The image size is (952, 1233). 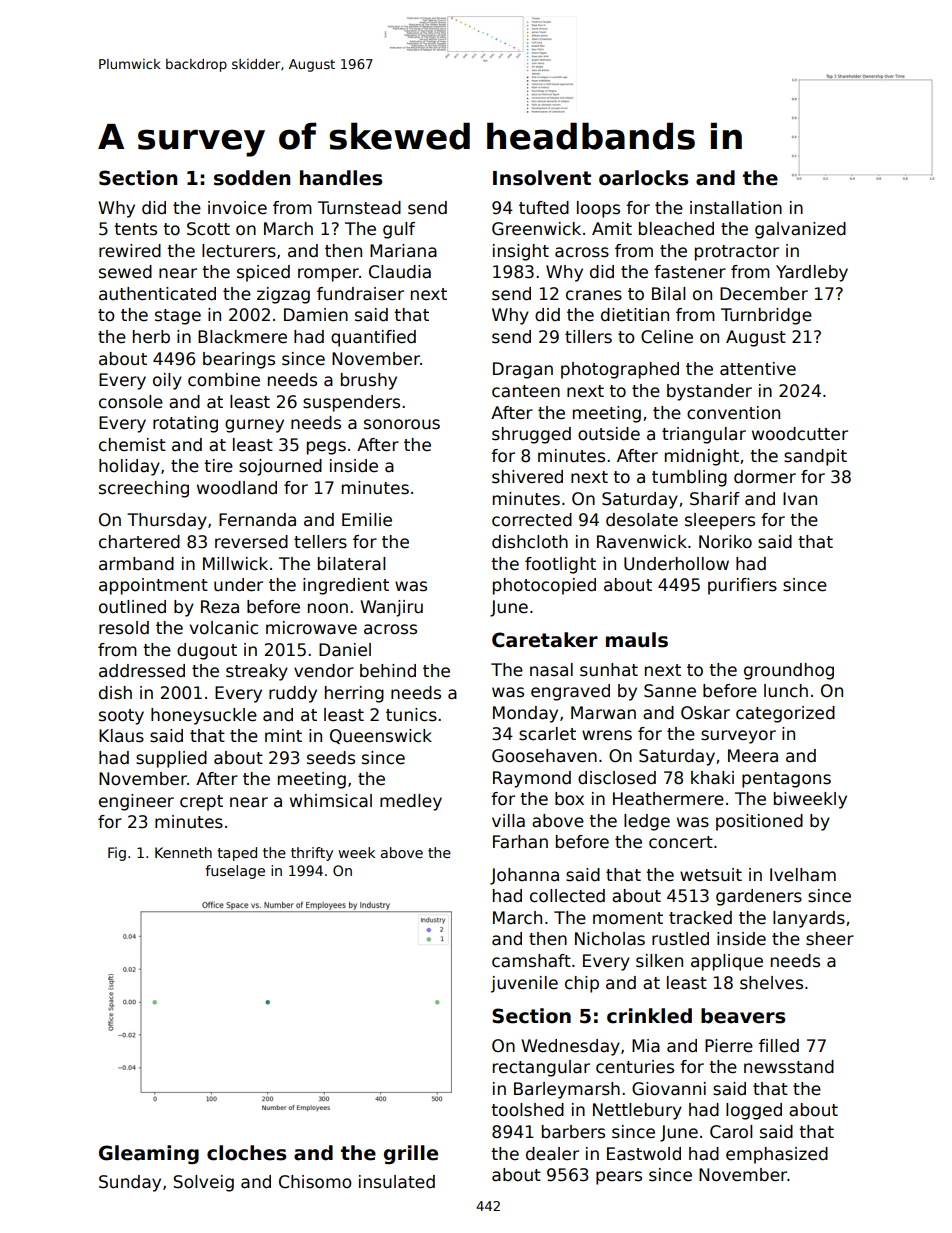 What do you see at coordinates (531, 961) in the image?
I see `camshaft` at bounding box center [531, 961].
